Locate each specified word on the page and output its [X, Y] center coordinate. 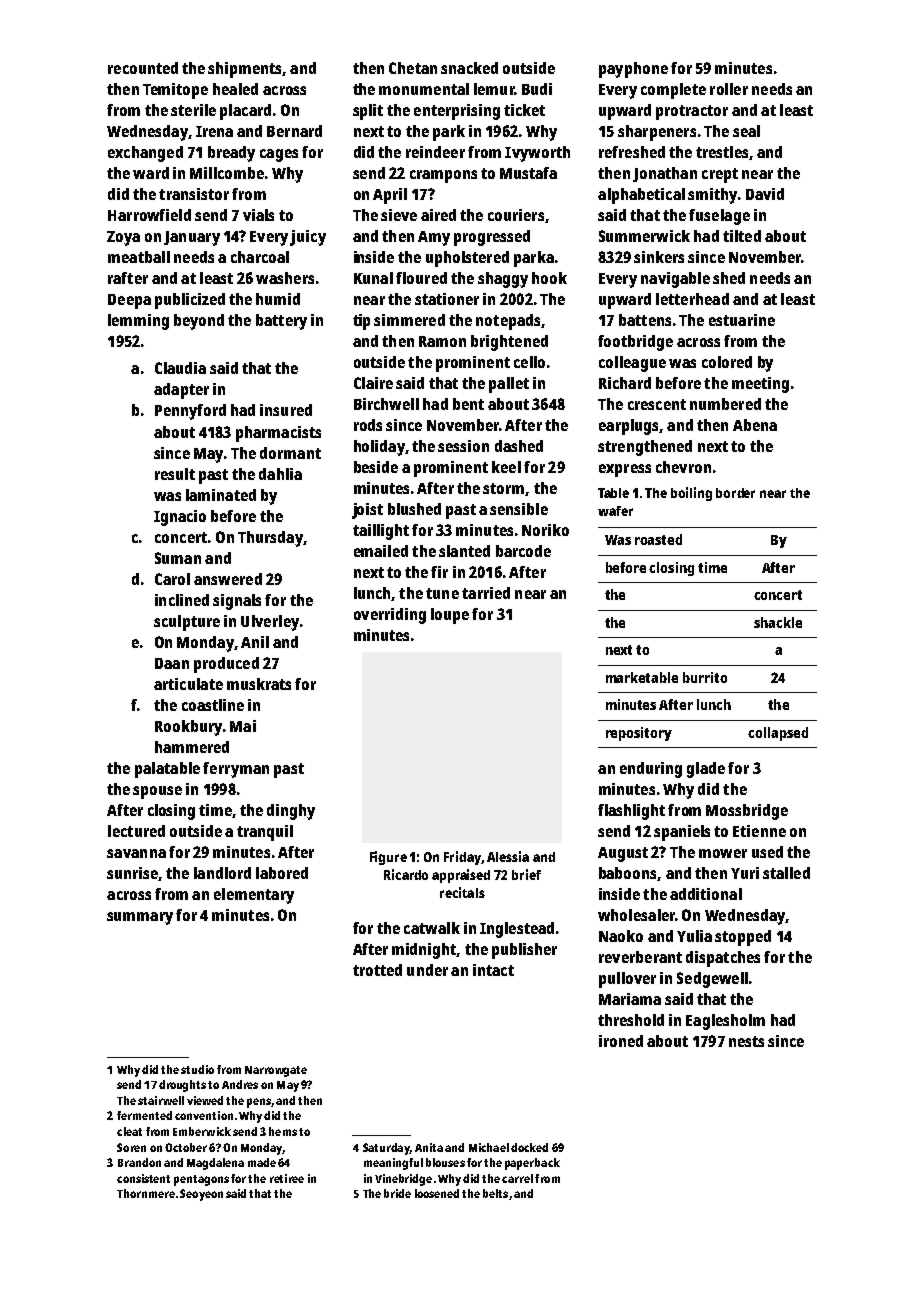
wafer [615, 511]
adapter [181, 391]
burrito [705, 677]
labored [282, 873]
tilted [742, 236]
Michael [489, 1147]
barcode [523, 551]
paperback [532, 1164]
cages [279, 155]
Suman [178, 558]
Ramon [442, 341]
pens [259, 1103]
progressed [492, 238]
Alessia [508, 856]
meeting [760, 385]
